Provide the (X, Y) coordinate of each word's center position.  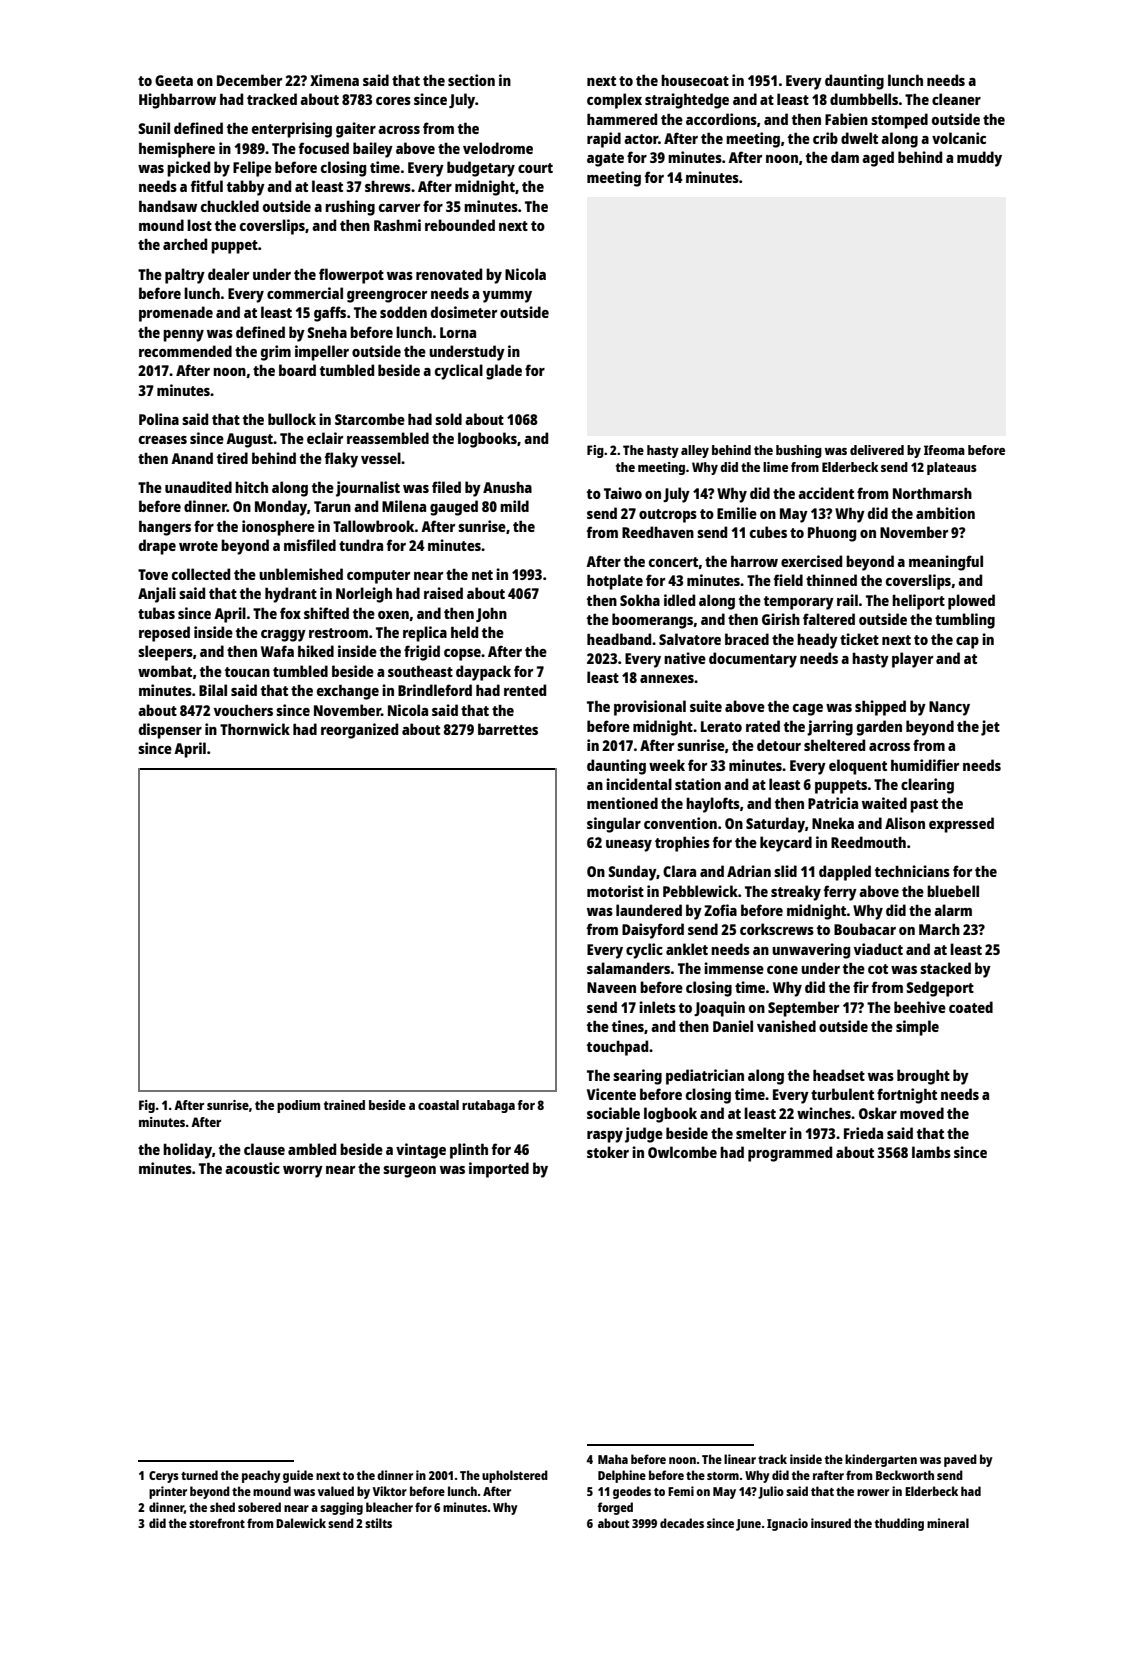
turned (199, 1475)
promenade (176, 314)
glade (504, 372)
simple (917, 1028)
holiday (187, 1151)
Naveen (611, 987)
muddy (979, 159)
